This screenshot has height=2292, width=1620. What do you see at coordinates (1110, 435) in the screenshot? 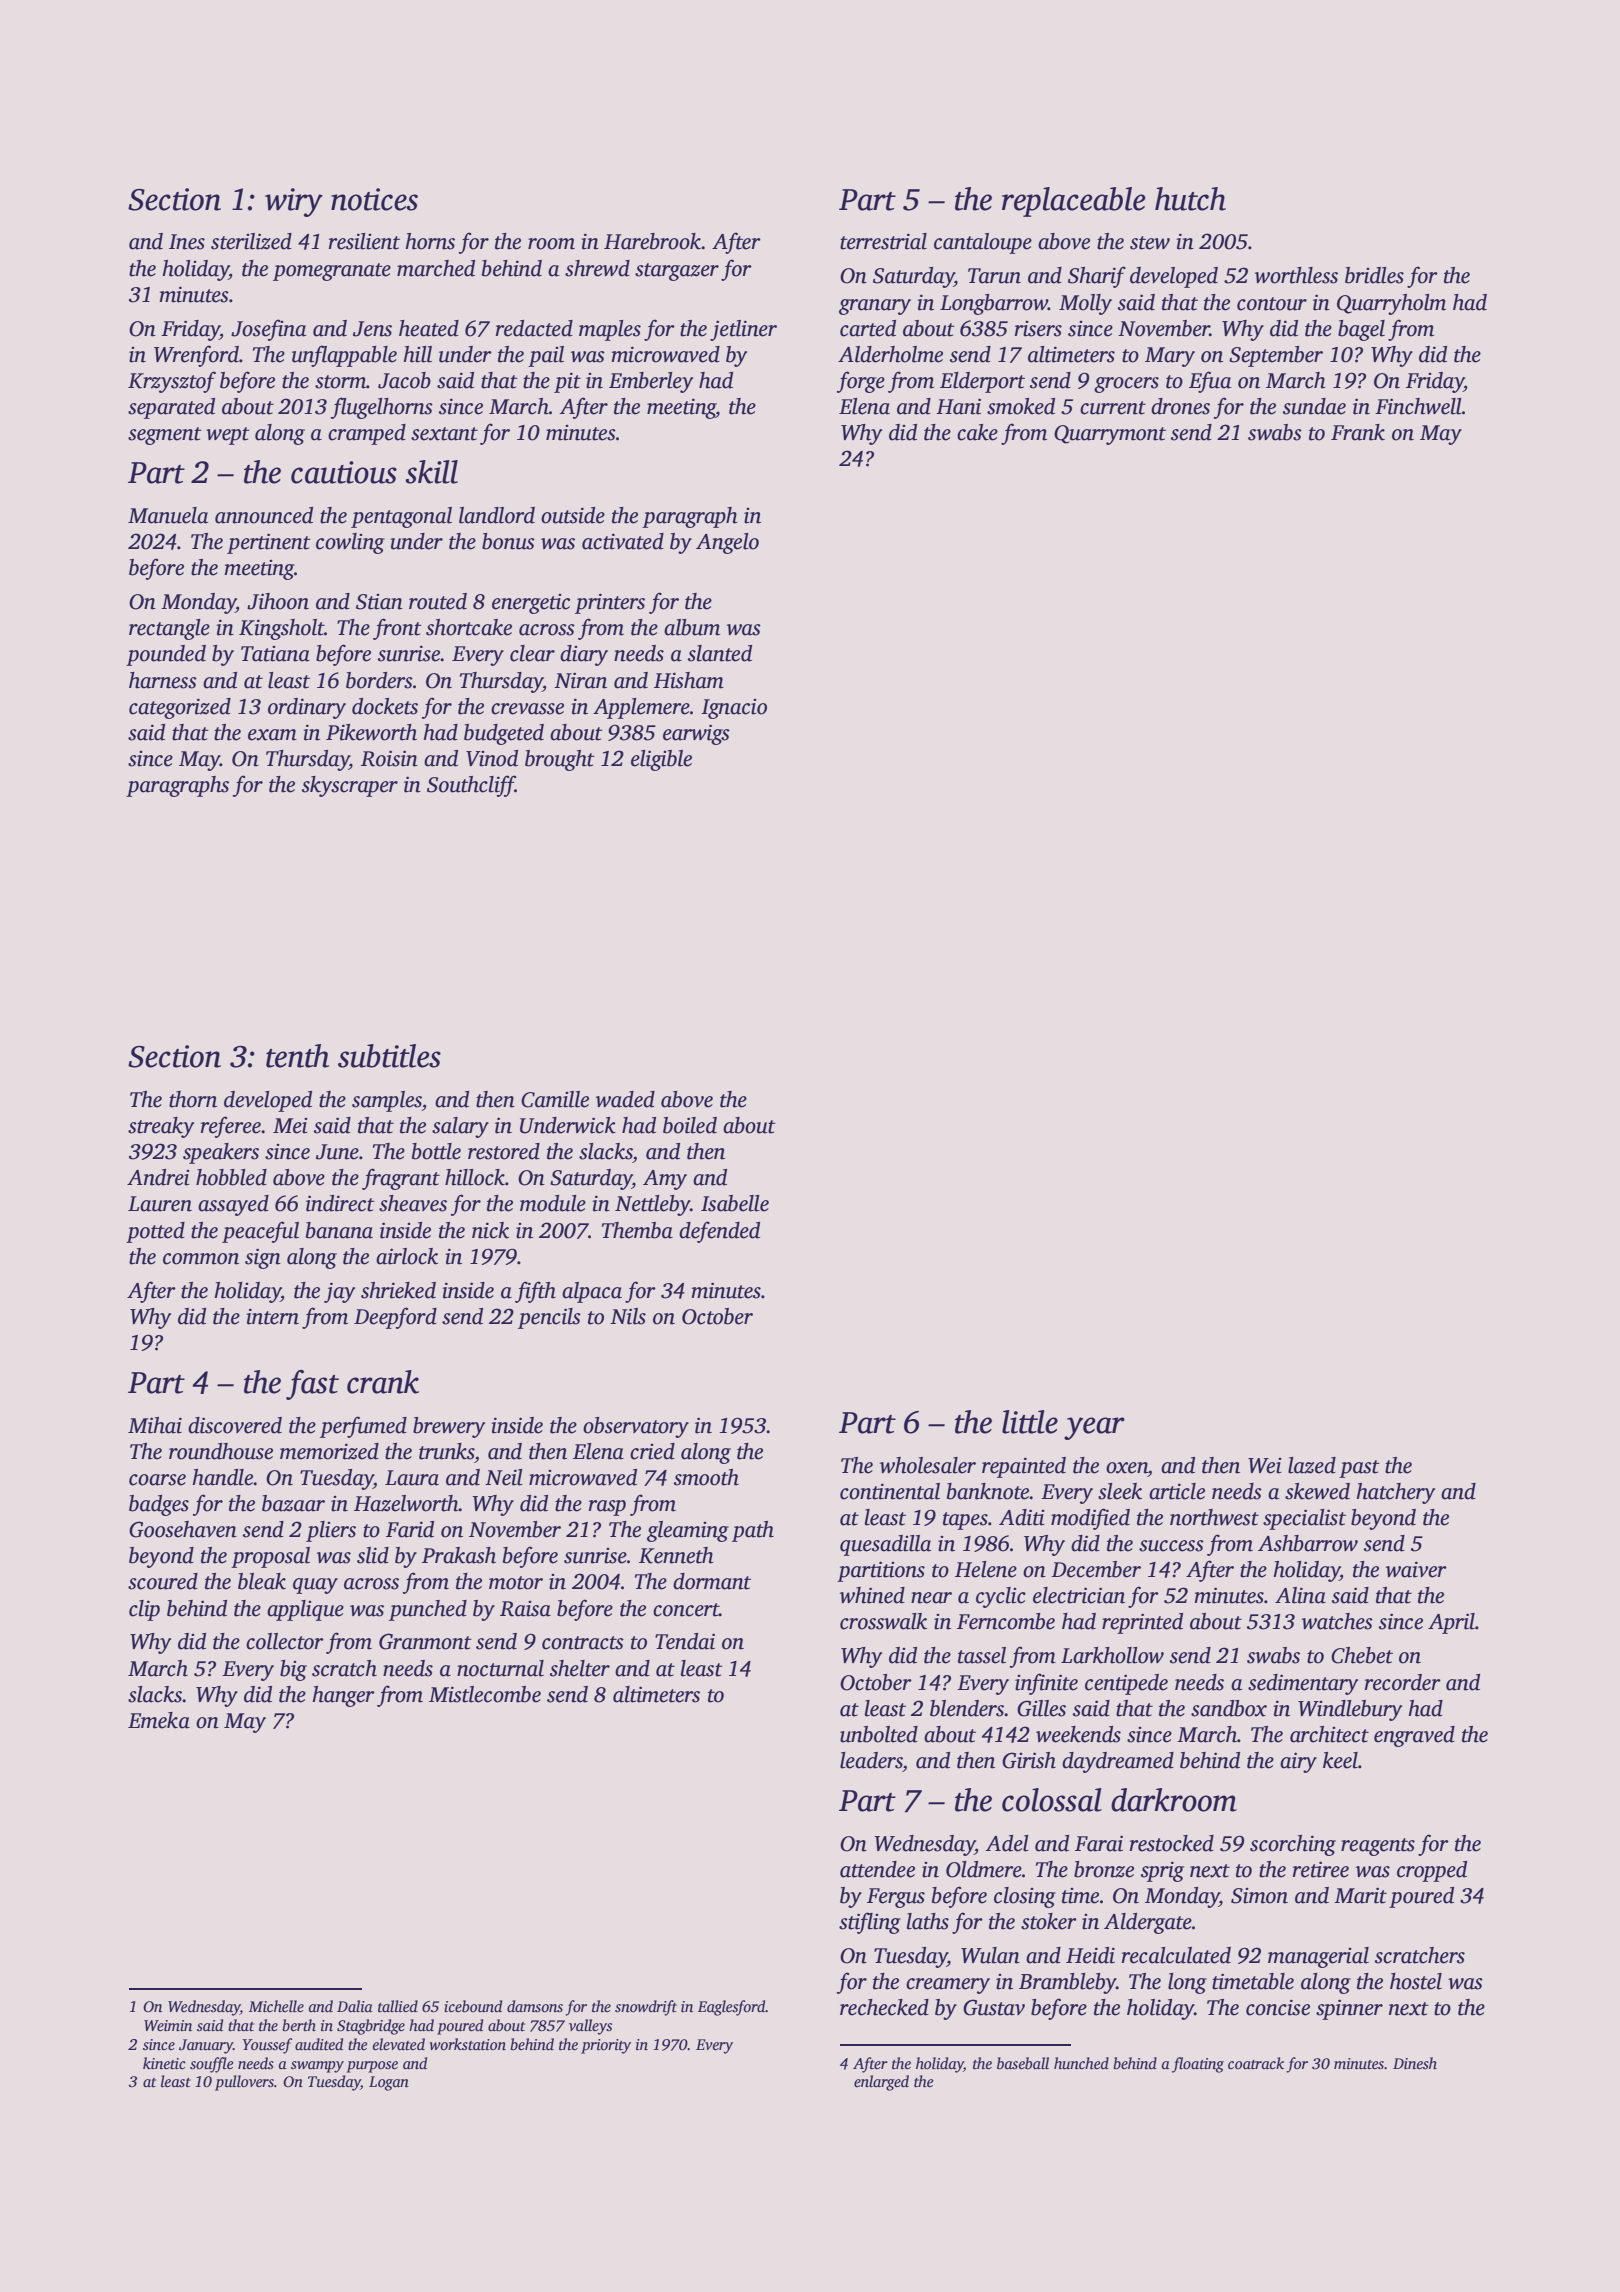
I see `Quarrymont` at bounding box center [1110, 435].
